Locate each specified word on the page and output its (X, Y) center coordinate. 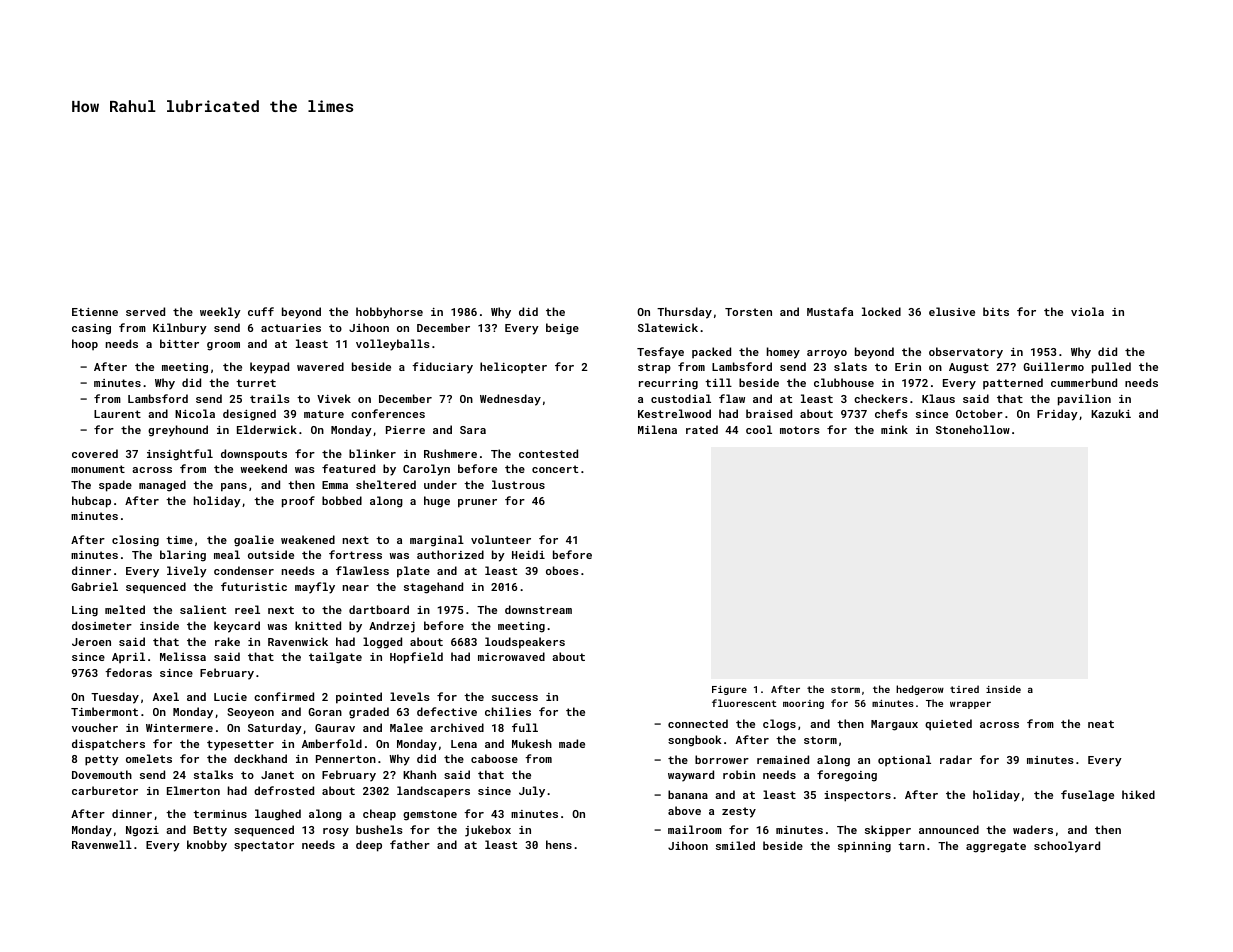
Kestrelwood (674, 413)
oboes (562, 570)
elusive (952, 311)
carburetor (105, 790)
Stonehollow (973, 429)
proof (298, 502)
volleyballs (393, 345)
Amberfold (332, 743)
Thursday (684, 313)
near (356, 588)
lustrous (518, 484)
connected (698, 723)
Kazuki (1111, 413)
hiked (1138, 794)
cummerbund (1084, 382)
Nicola (195, 413)
